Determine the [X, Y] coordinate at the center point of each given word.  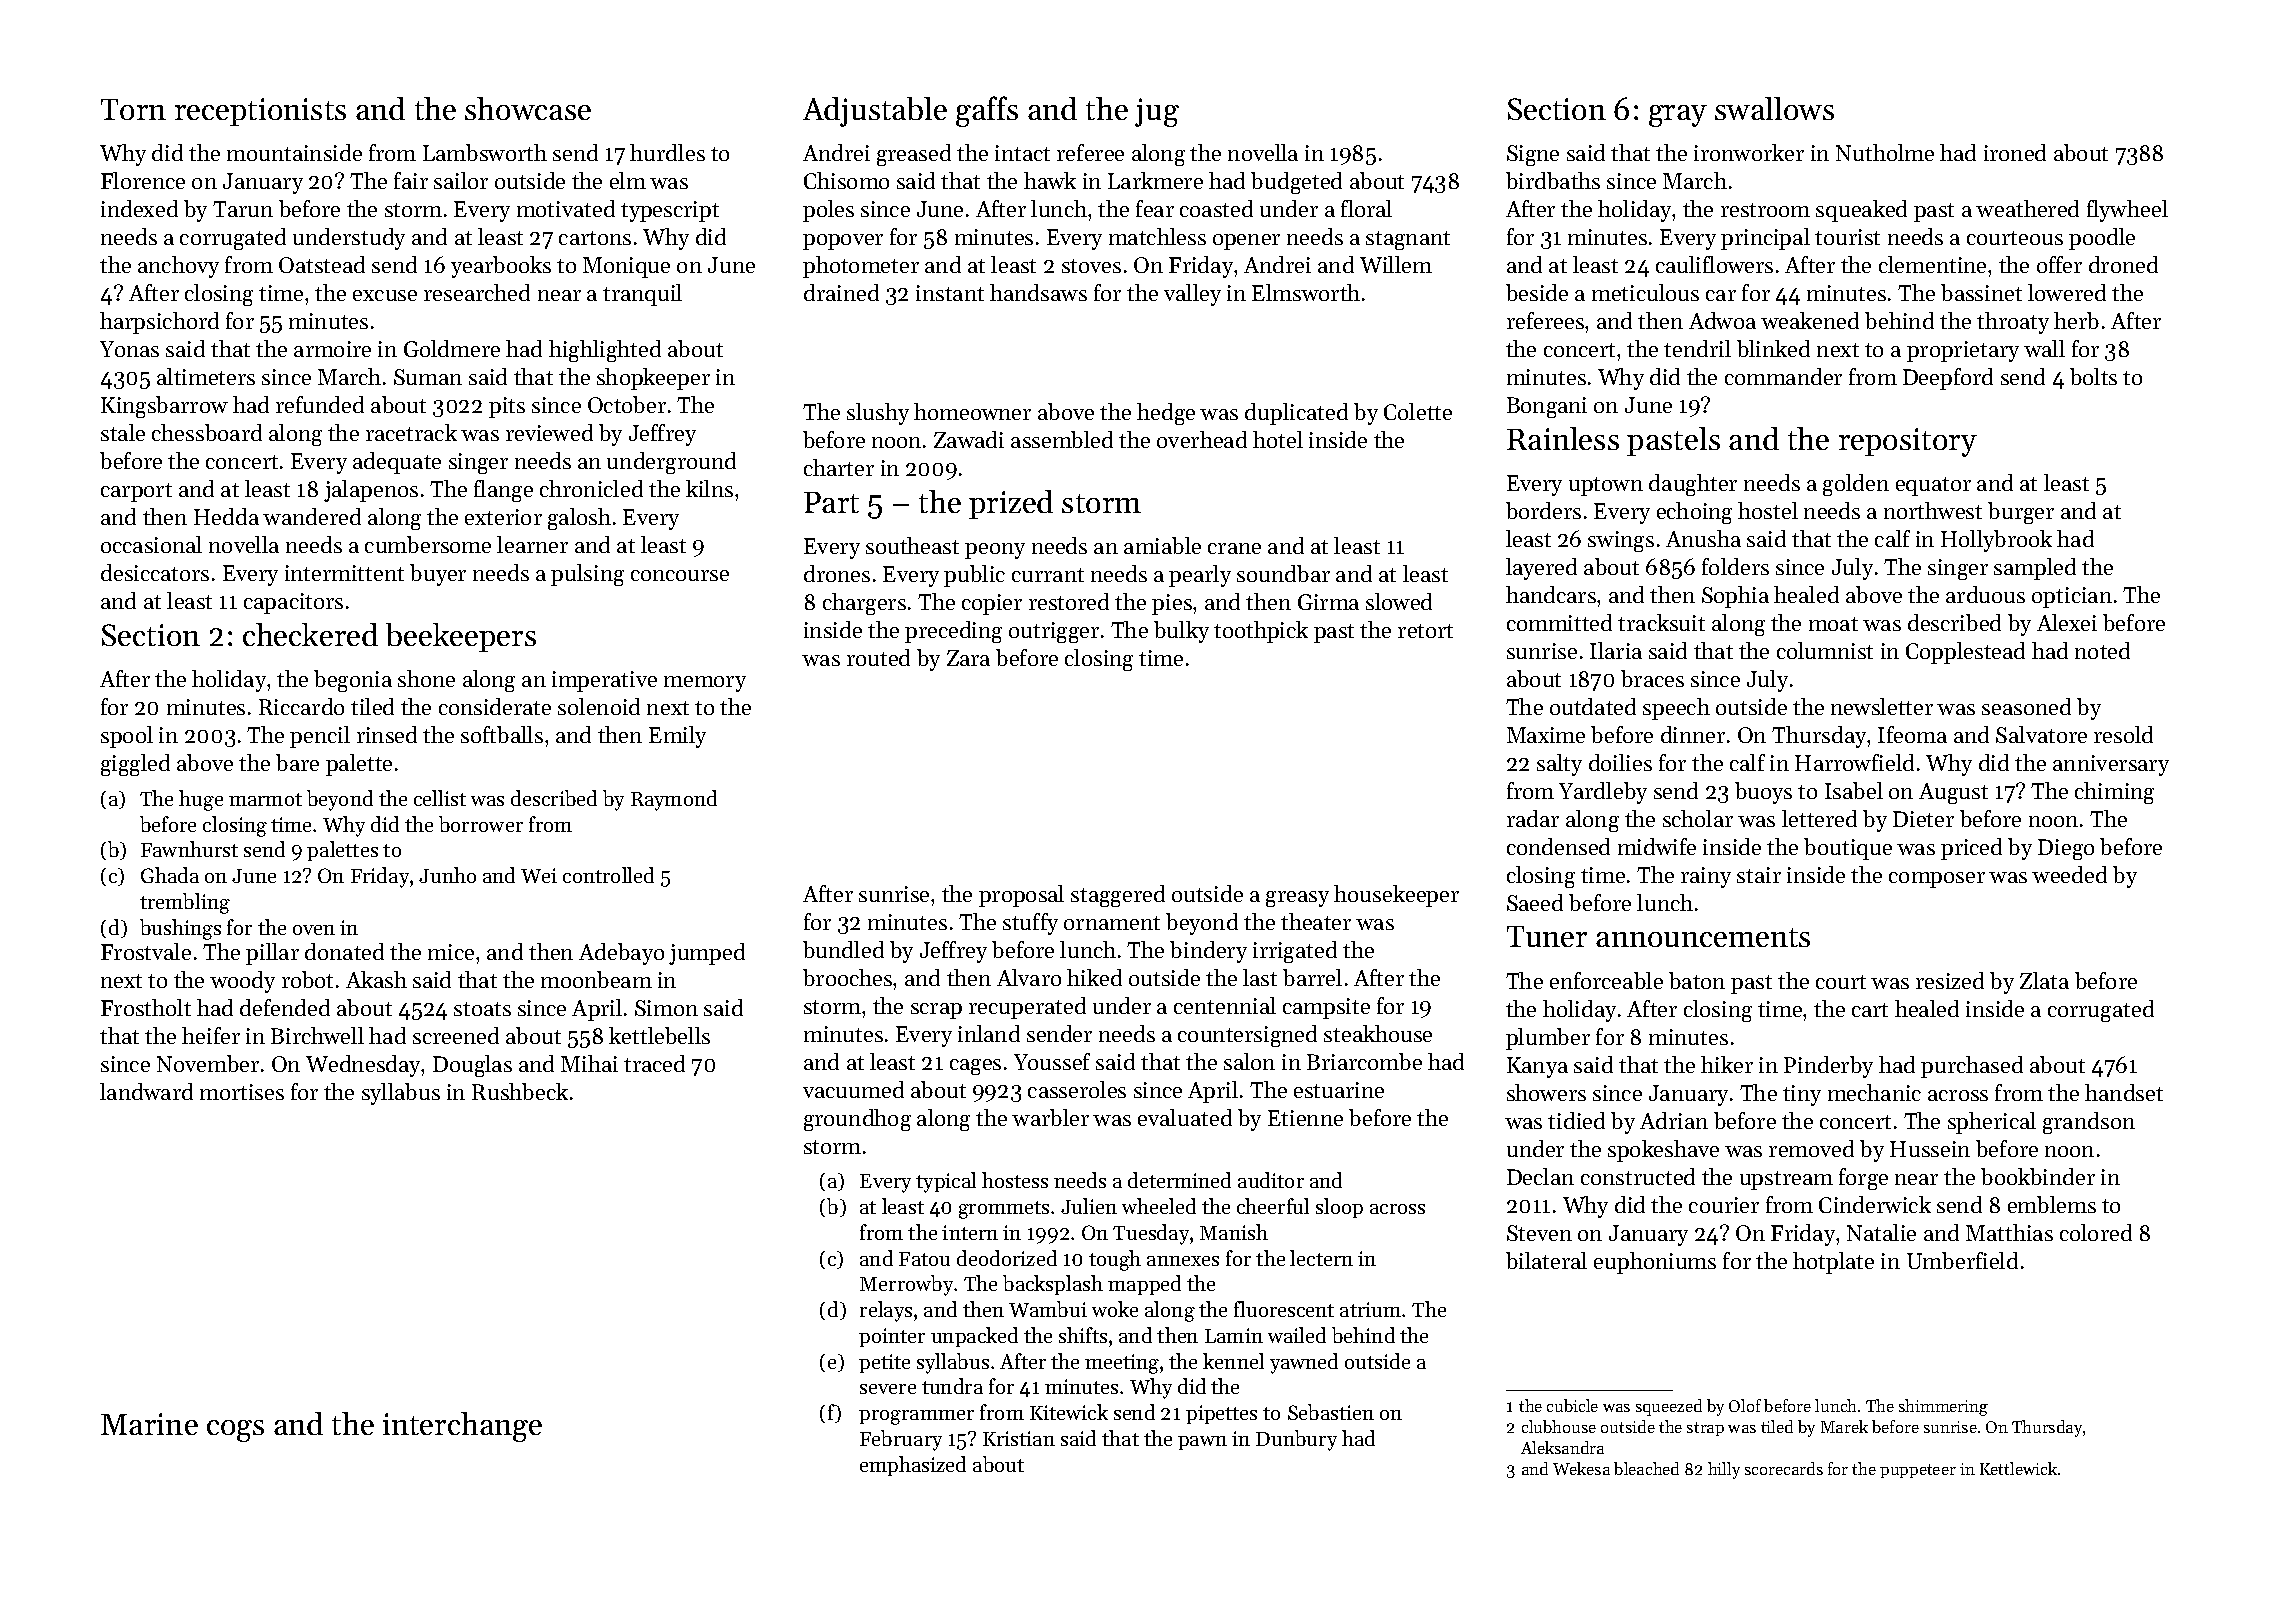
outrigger [1054, 632]
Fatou [924, 1259]
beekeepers [461, 637]
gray [1678, 116]
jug [1157, 112]
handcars [1551, 594]
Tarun [243, 209]
